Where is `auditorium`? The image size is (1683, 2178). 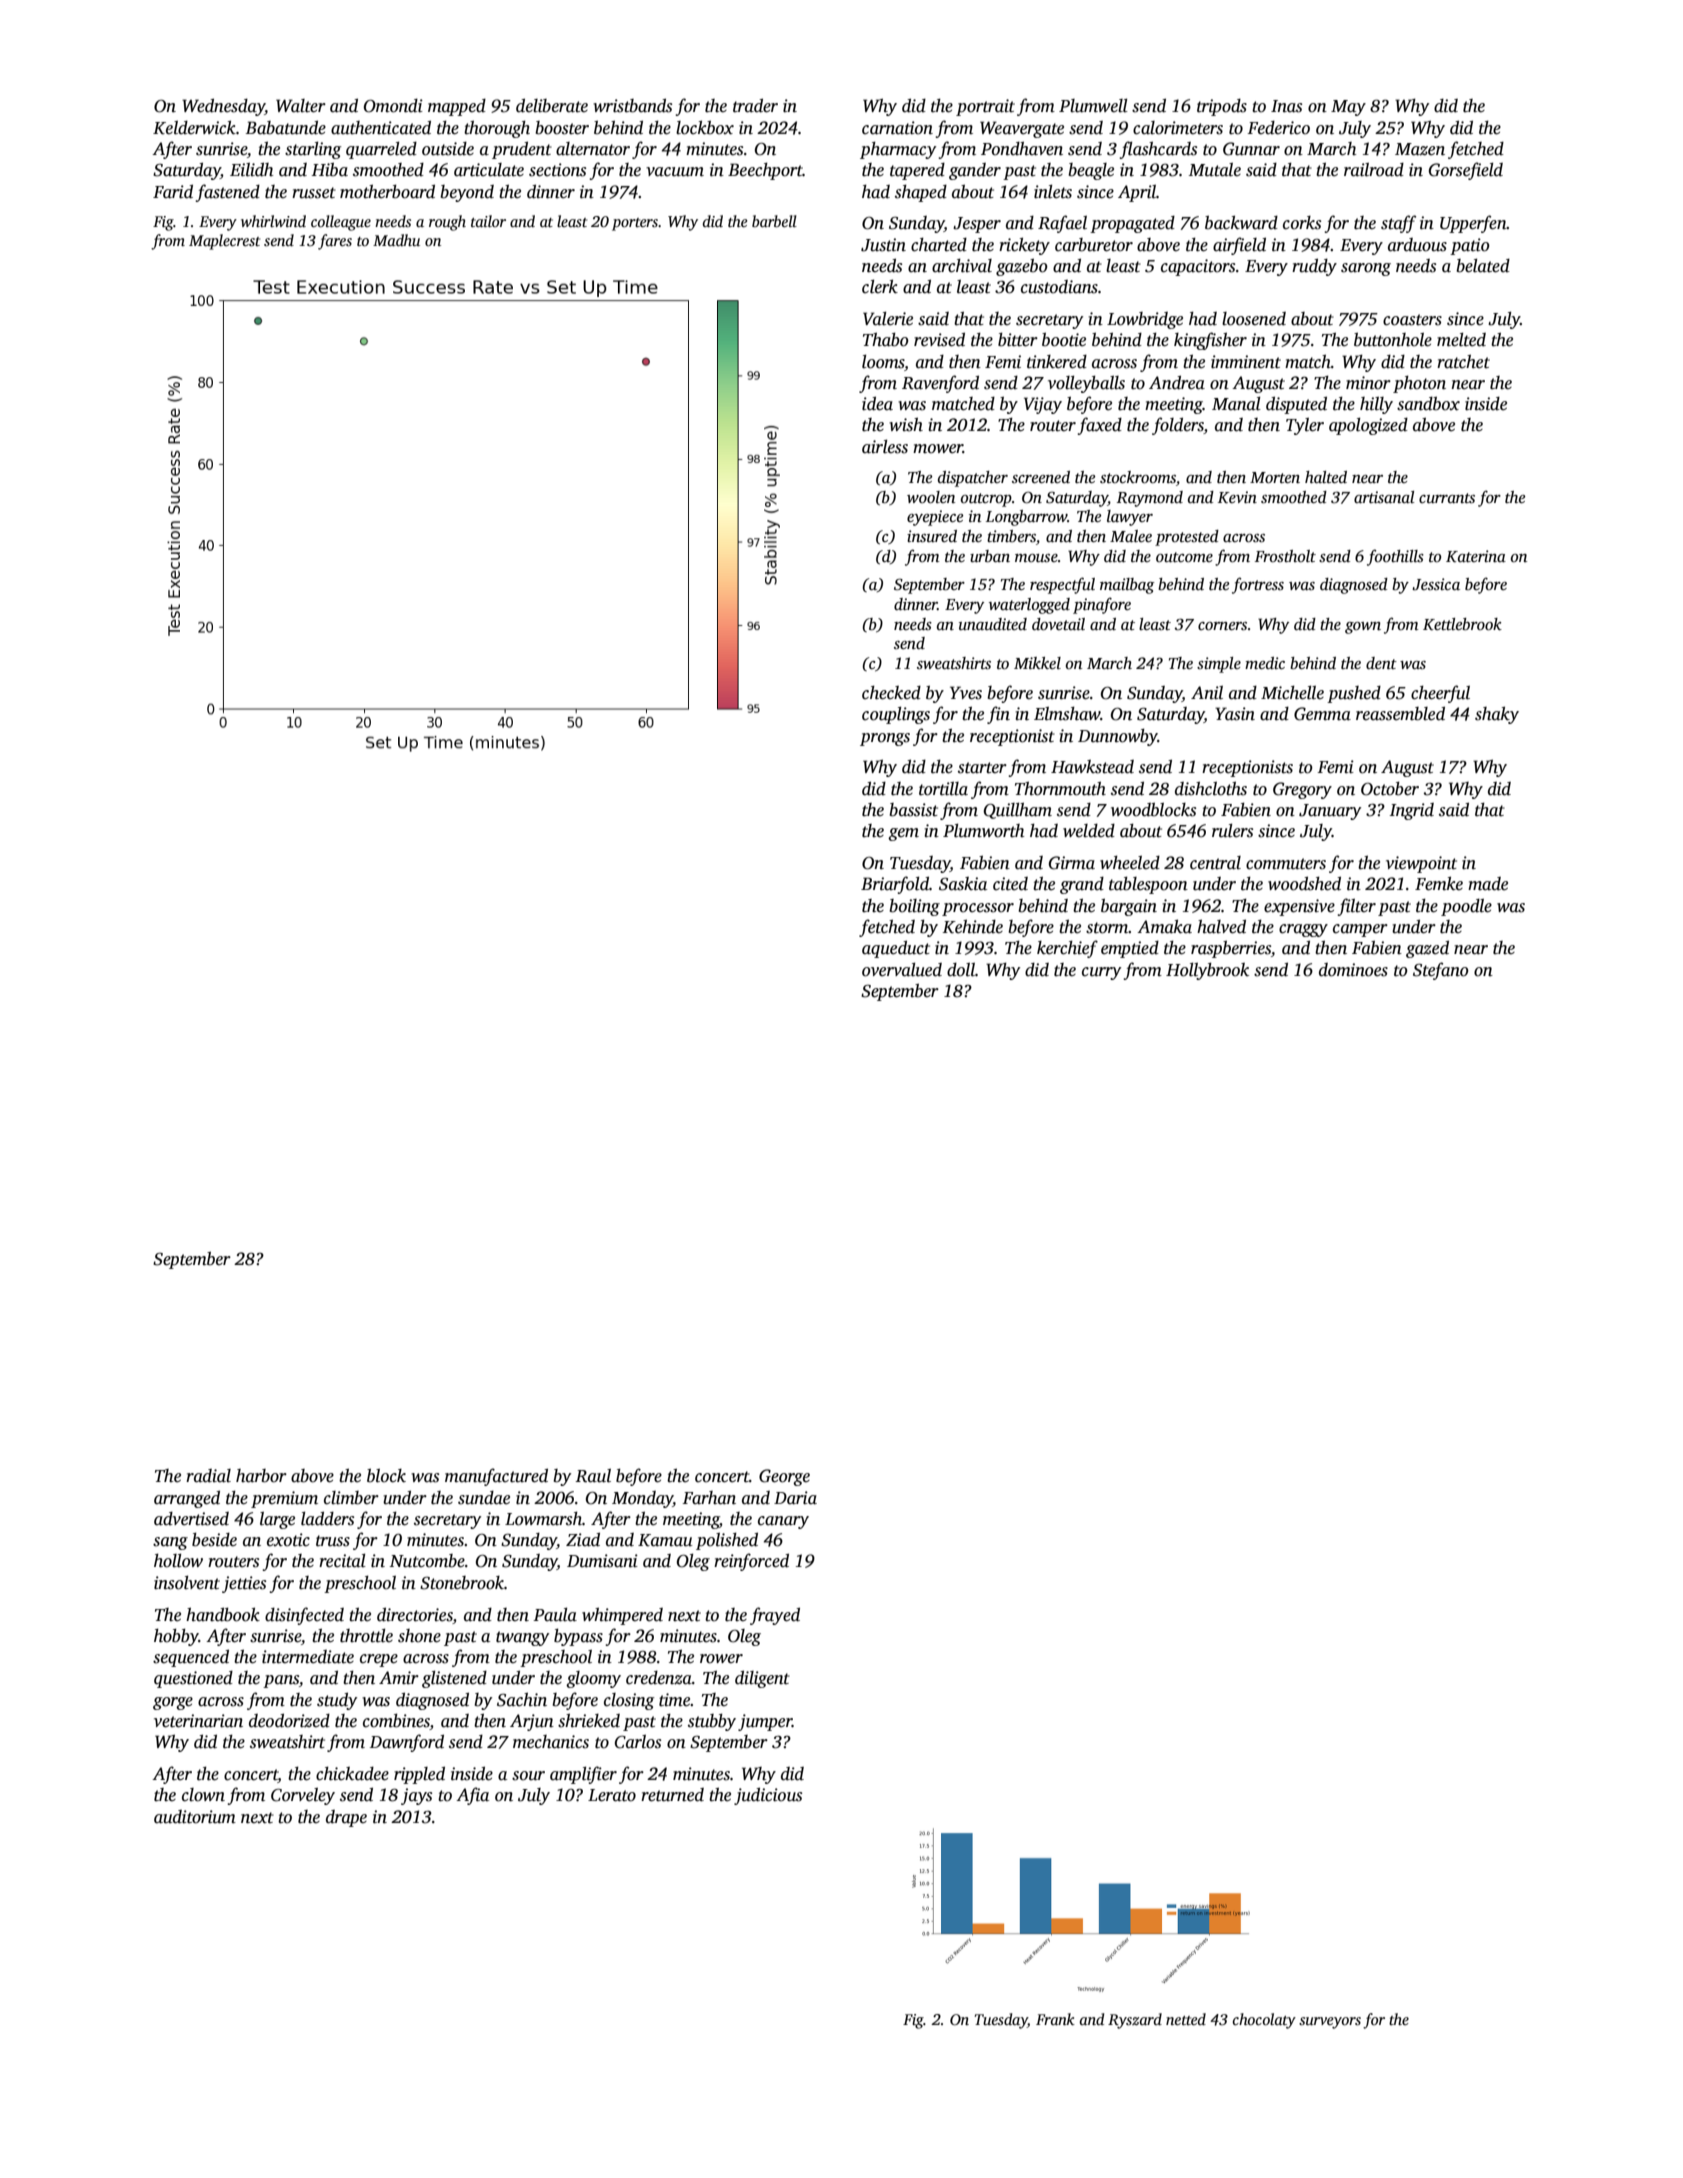 auditorium is located at coordinates (195, 1817).
